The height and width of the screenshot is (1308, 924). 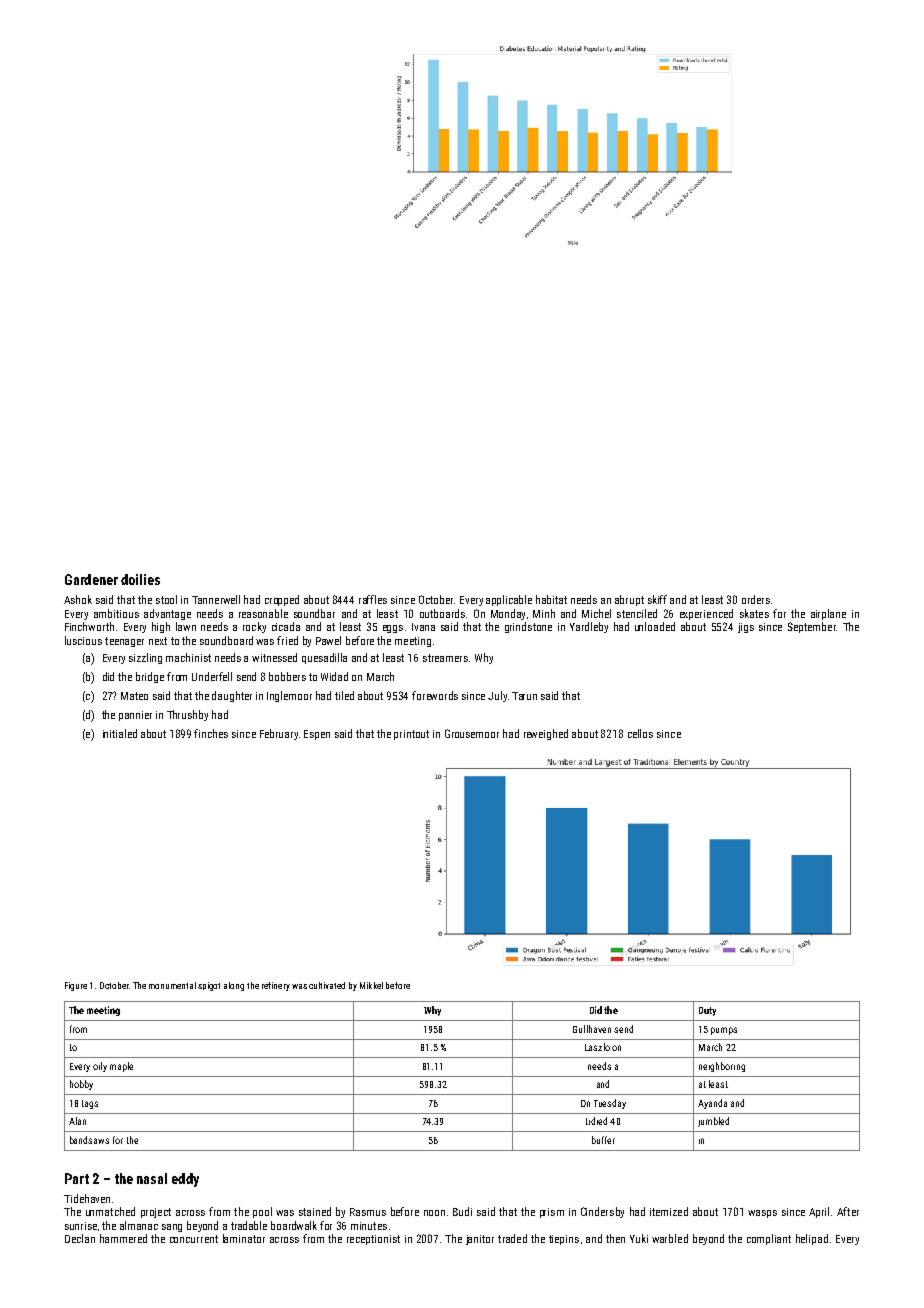 What do you see at coordinates (194, 1239) in the screenshot?
I see `concurrent` at bounding box center [194, 1239].
